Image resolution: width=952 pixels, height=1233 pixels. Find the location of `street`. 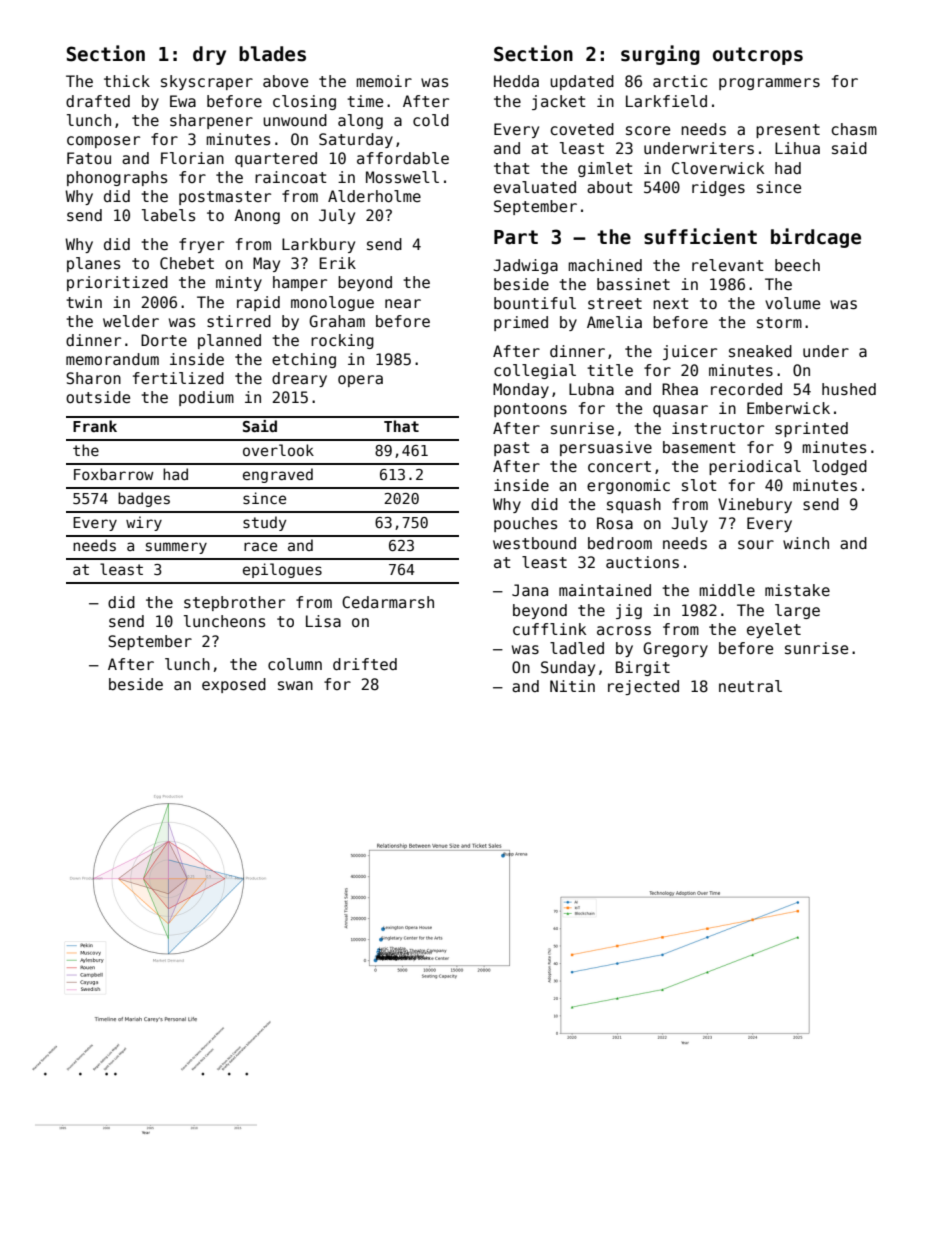

street is located at coordinates (615, 303).
